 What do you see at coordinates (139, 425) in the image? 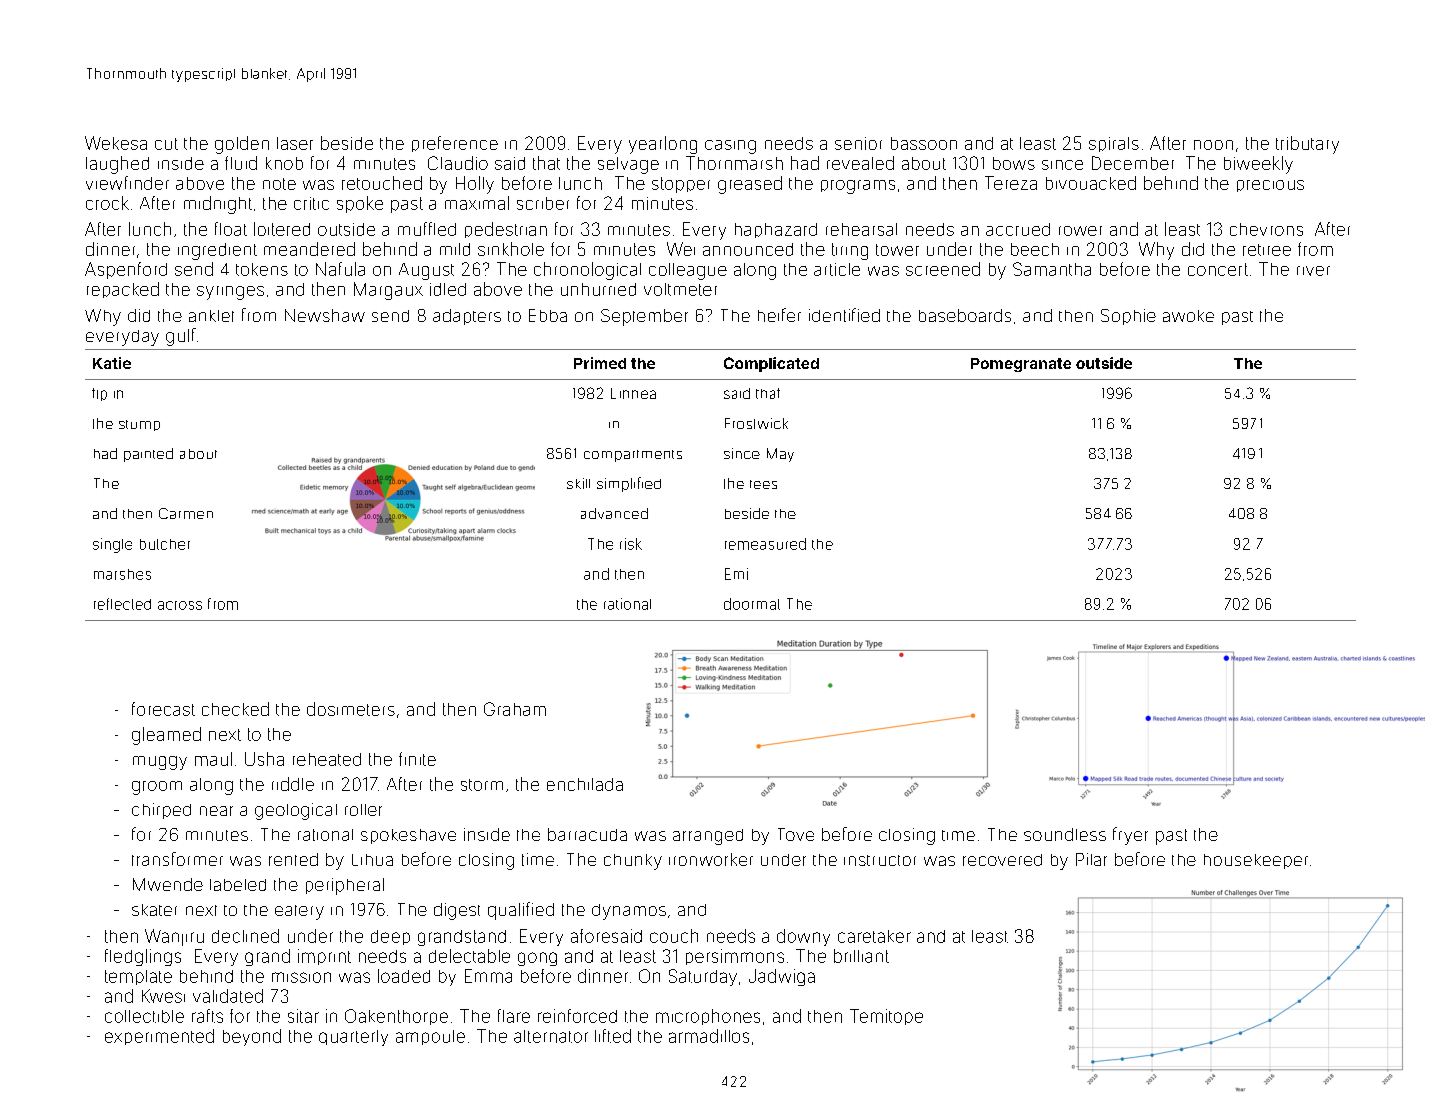
I see `stump` at bounding box center [139, 425].
